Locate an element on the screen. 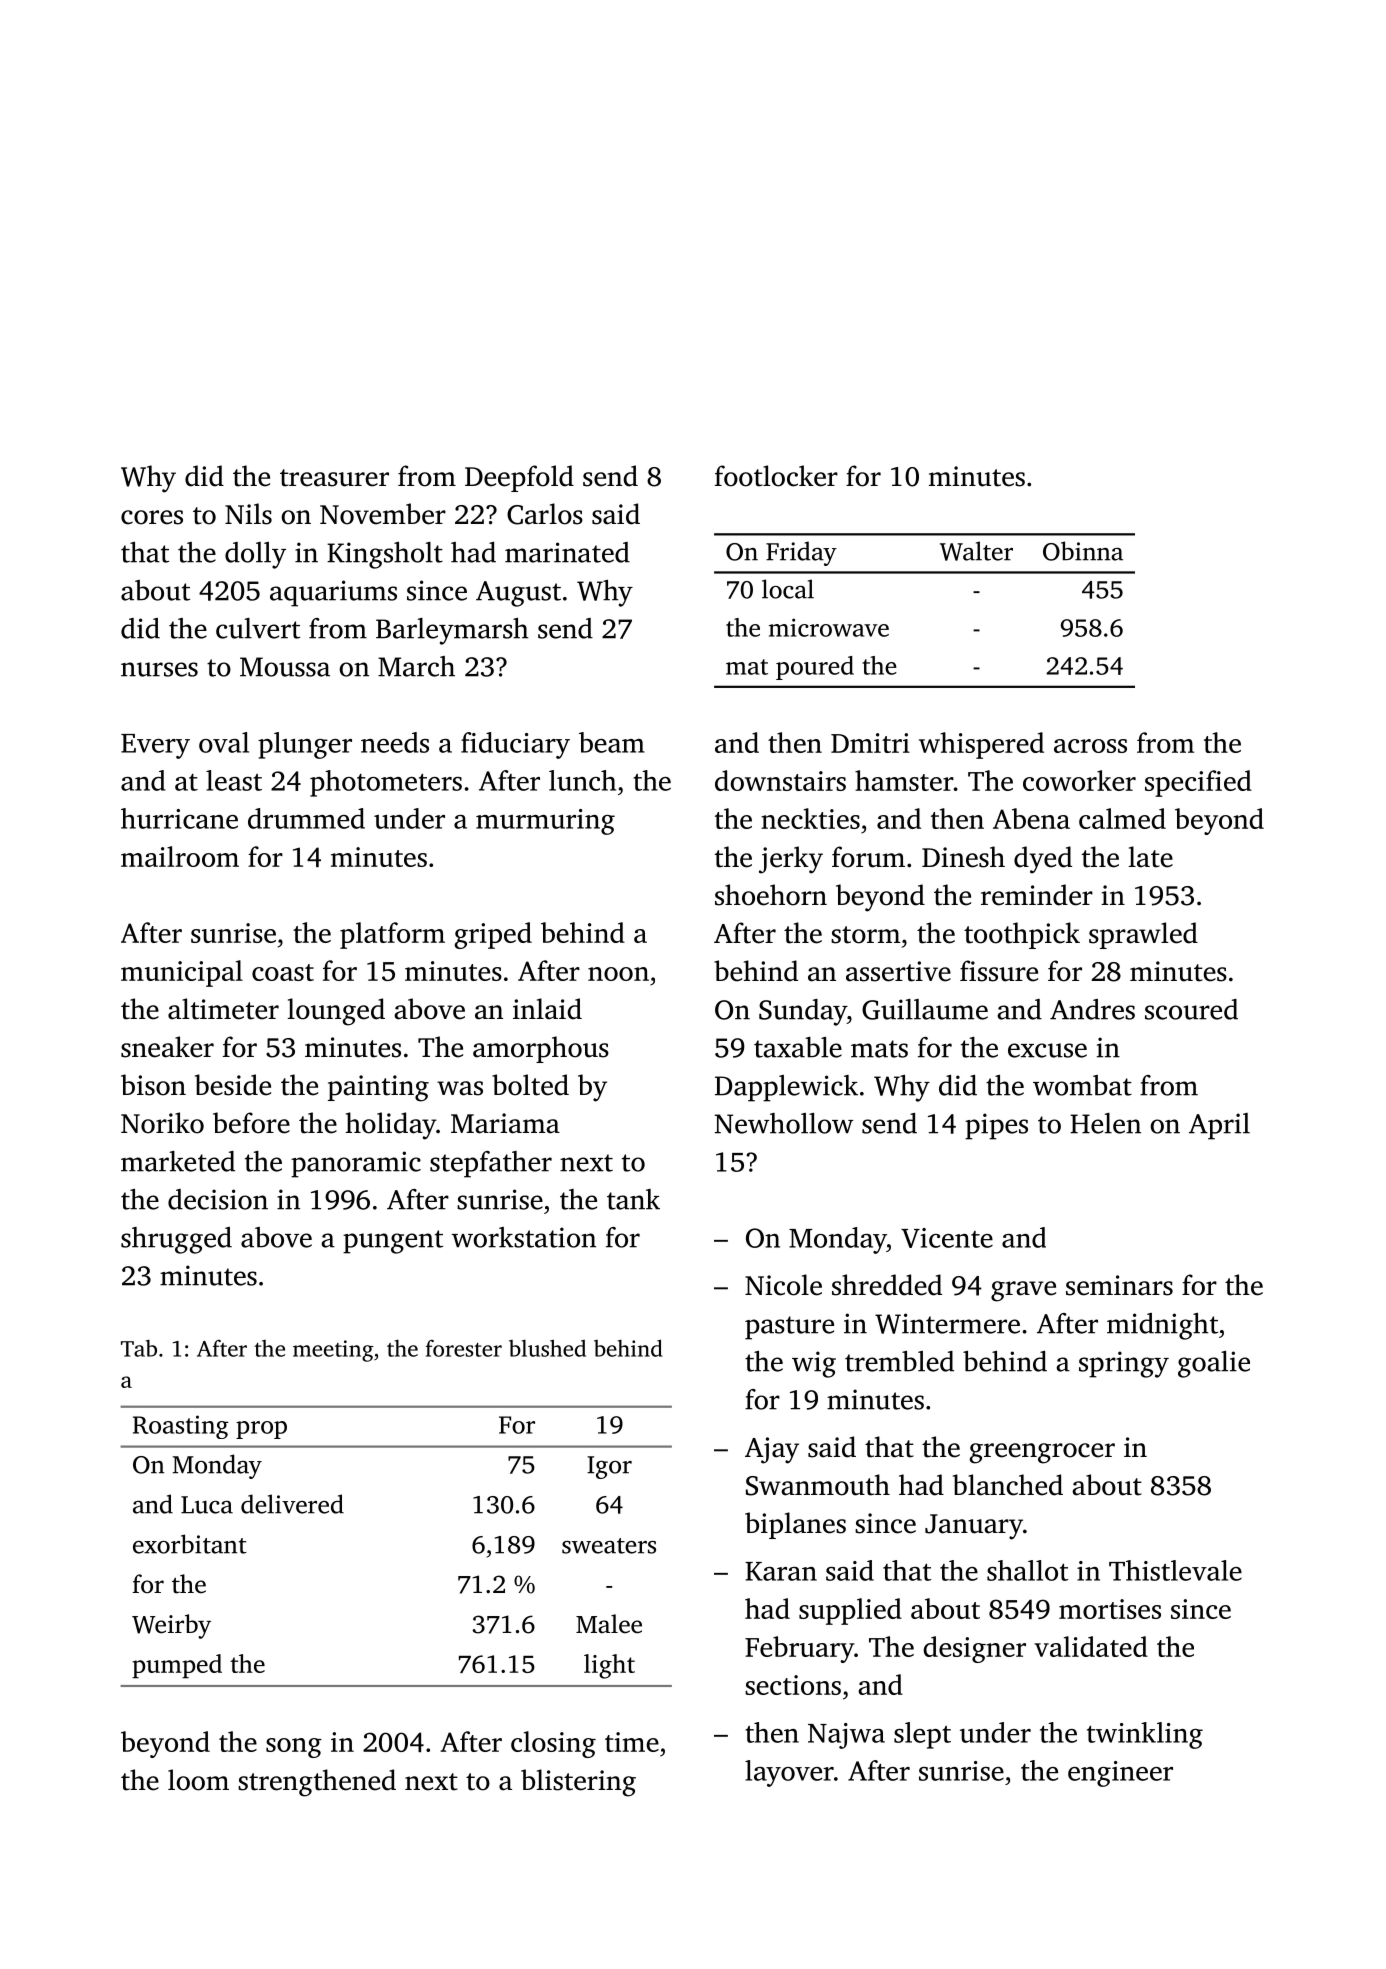 Image resolution: width=1386 pixels, height=1969 pixels. workstation is located at coordinates (524, 1237).
